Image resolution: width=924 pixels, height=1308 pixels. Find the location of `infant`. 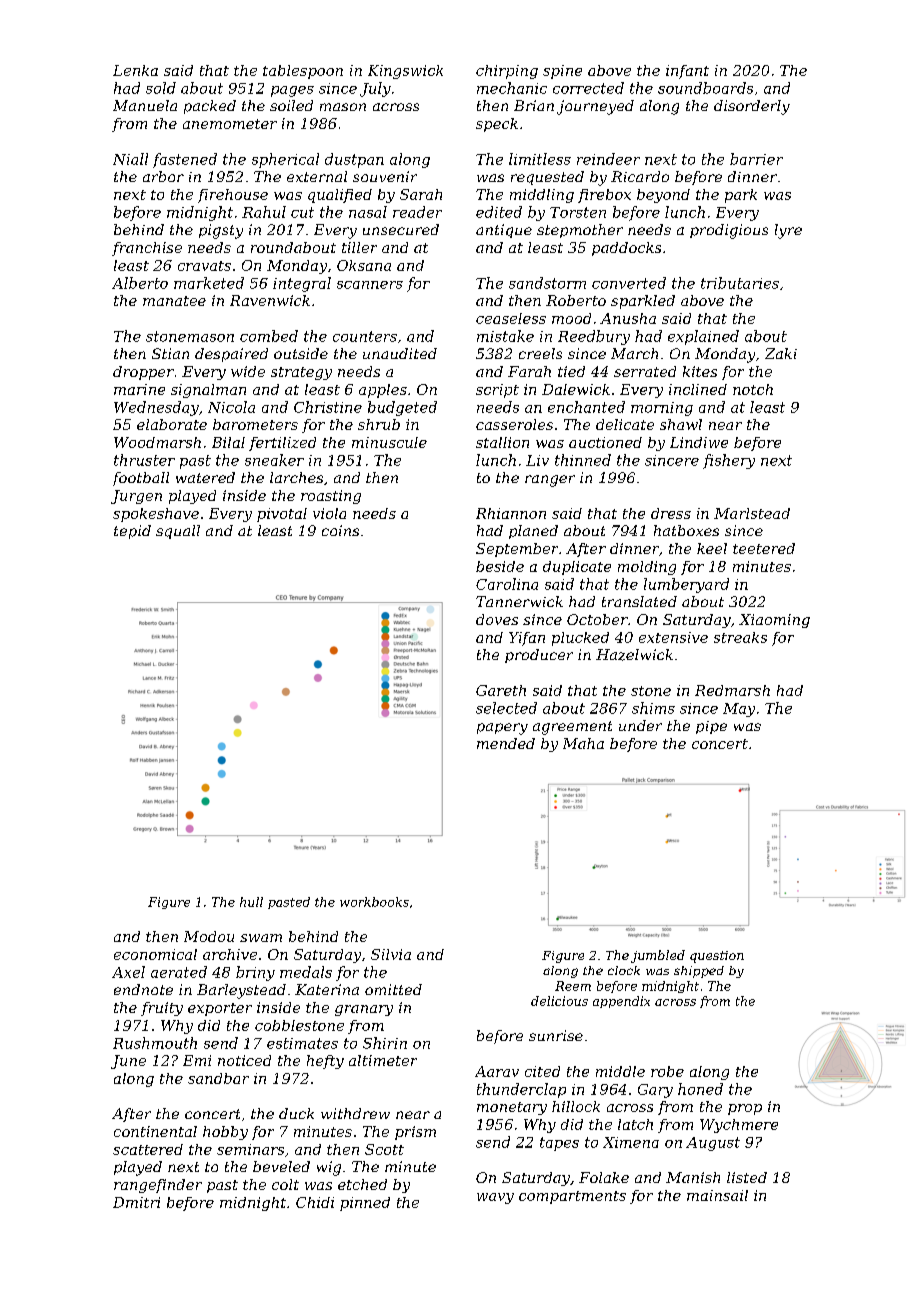

infant is located at coordinates (687, 72).
